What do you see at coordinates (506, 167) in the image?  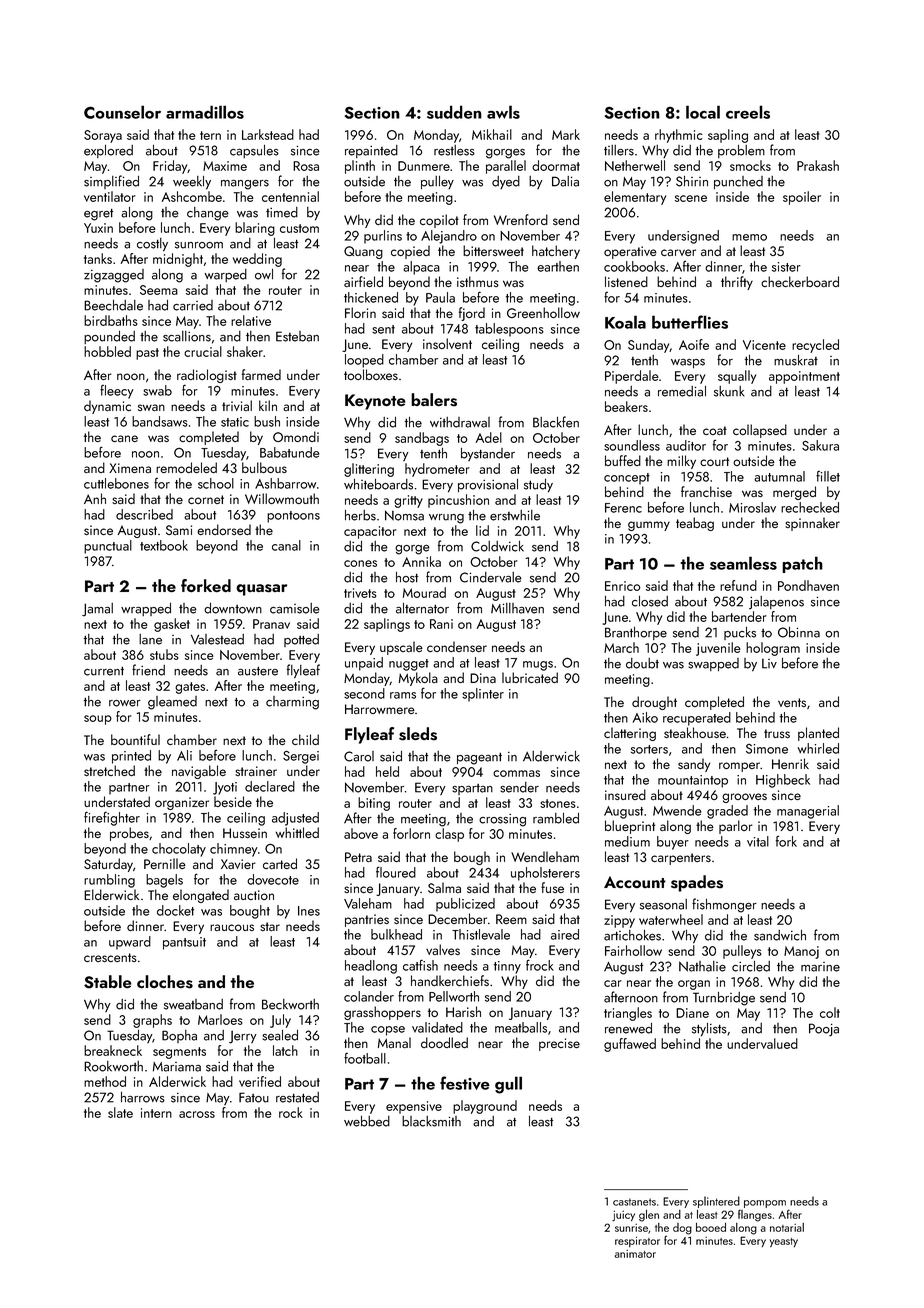 I see `parallel` at bounding box center [506, 167].
